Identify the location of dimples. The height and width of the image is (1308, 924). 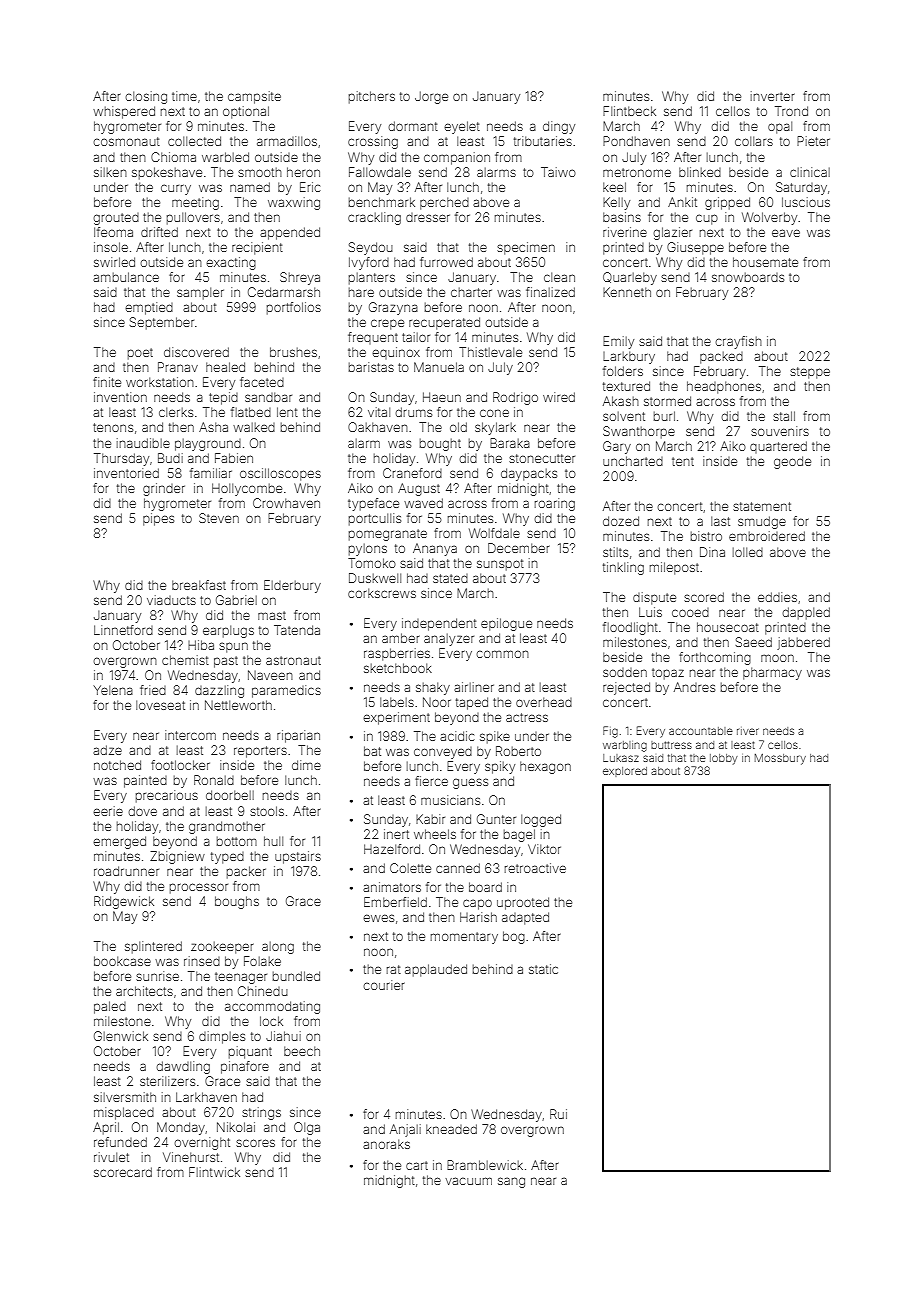
(222, 1037).
